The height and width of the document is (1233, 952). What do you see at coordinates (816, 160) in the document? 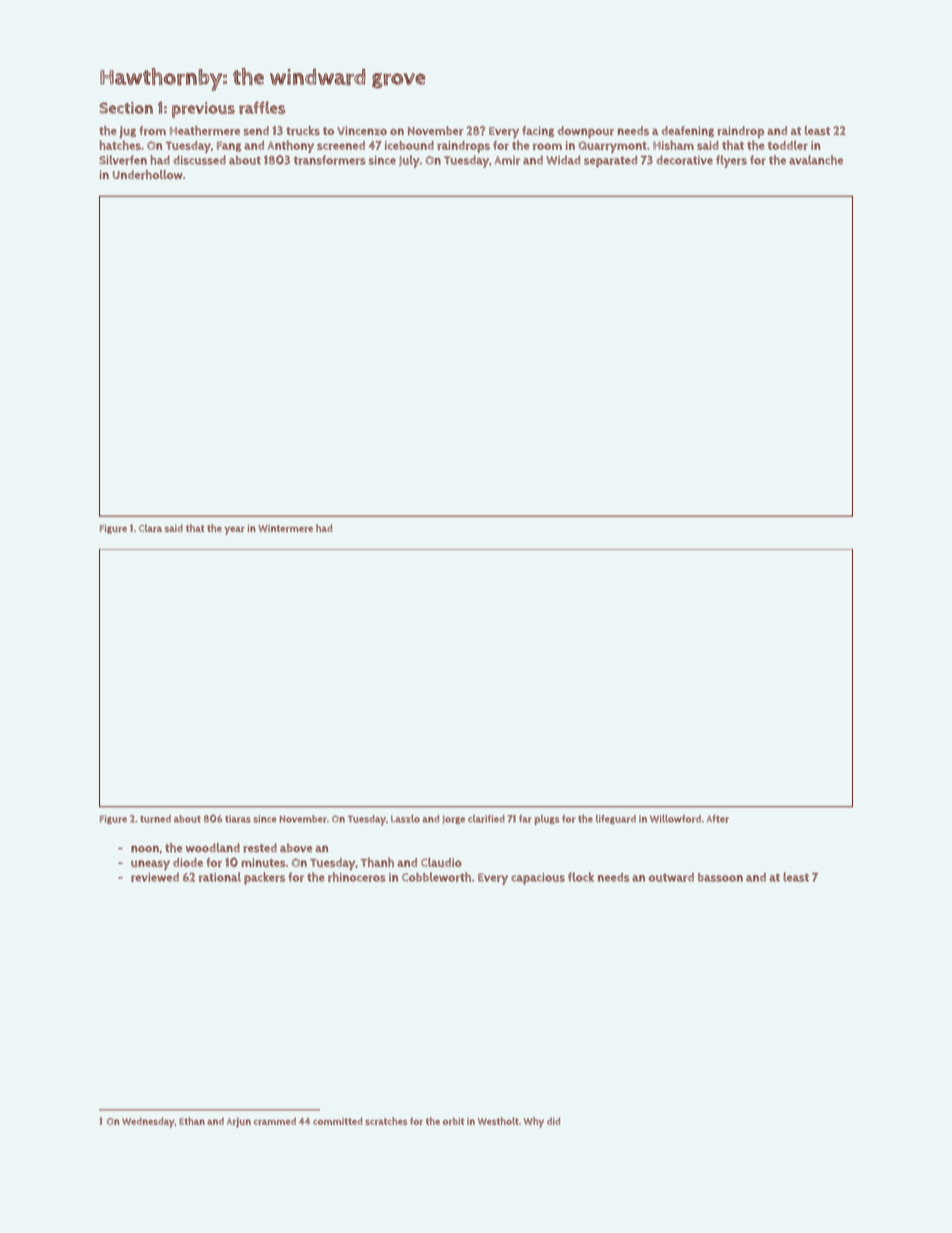
I see `avalanche` at bounding box center [816, 160].
